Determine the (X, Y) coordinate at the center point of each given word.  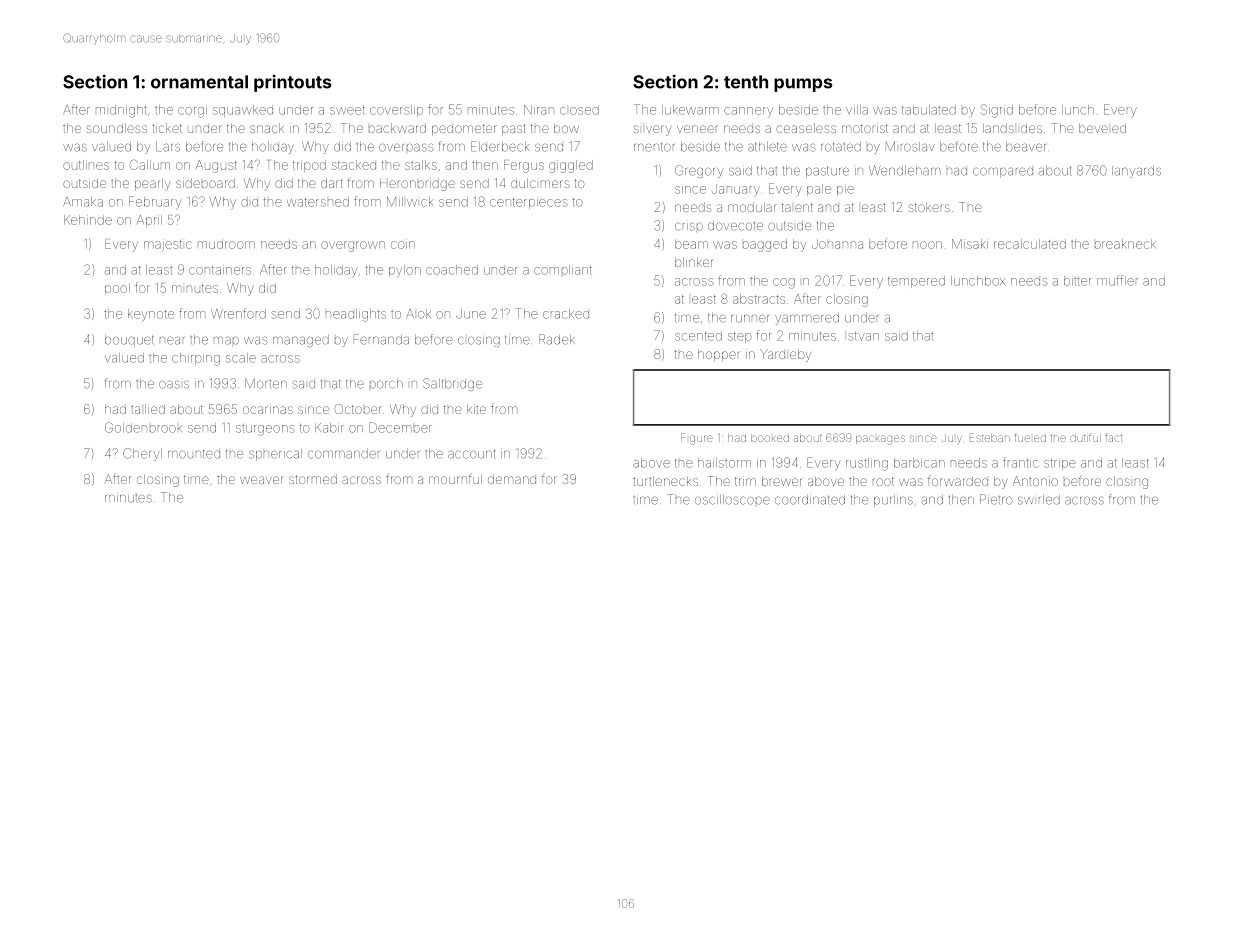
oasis (174, 384)
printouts (292, 83)
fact (1113, 437)
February (155, 203)
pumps (803, 85)
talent (797, 207)
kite (476, 409)
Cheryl (142, 454)
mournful (455, 478)
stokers (929, 207)
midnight (121, 111)
